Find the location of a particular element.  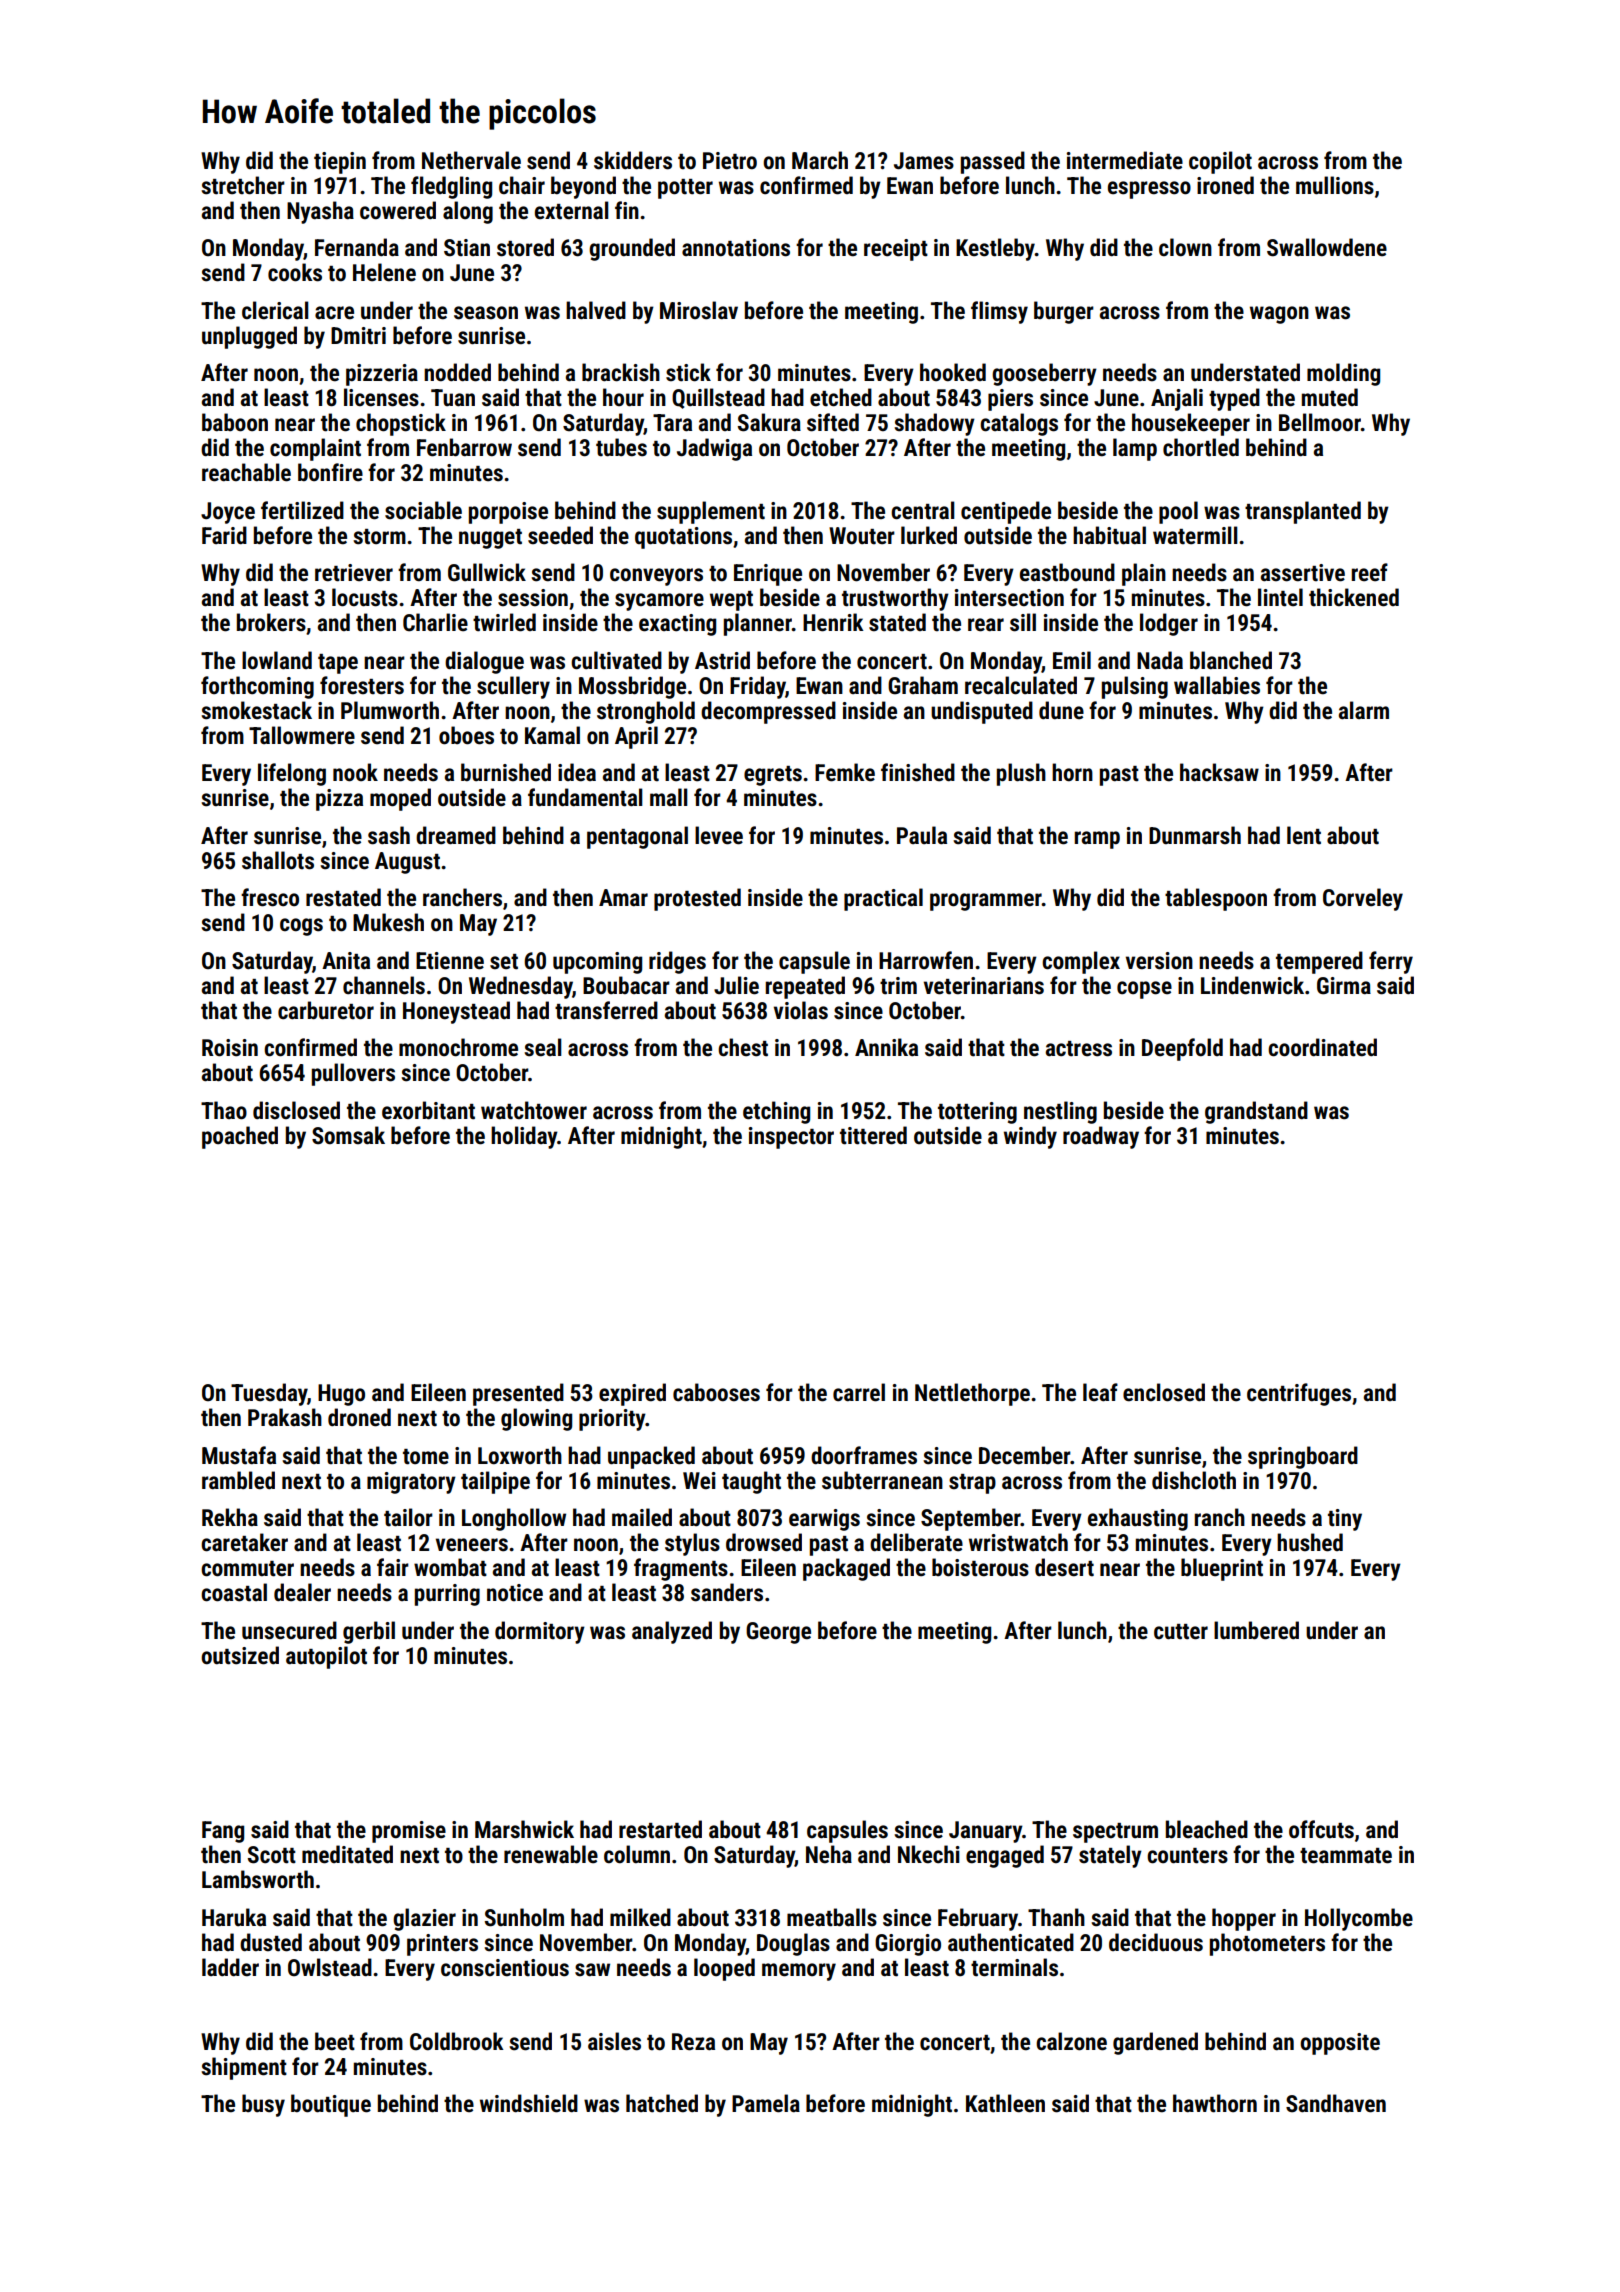

coordinated is located at coordinates (1322, 1047).
